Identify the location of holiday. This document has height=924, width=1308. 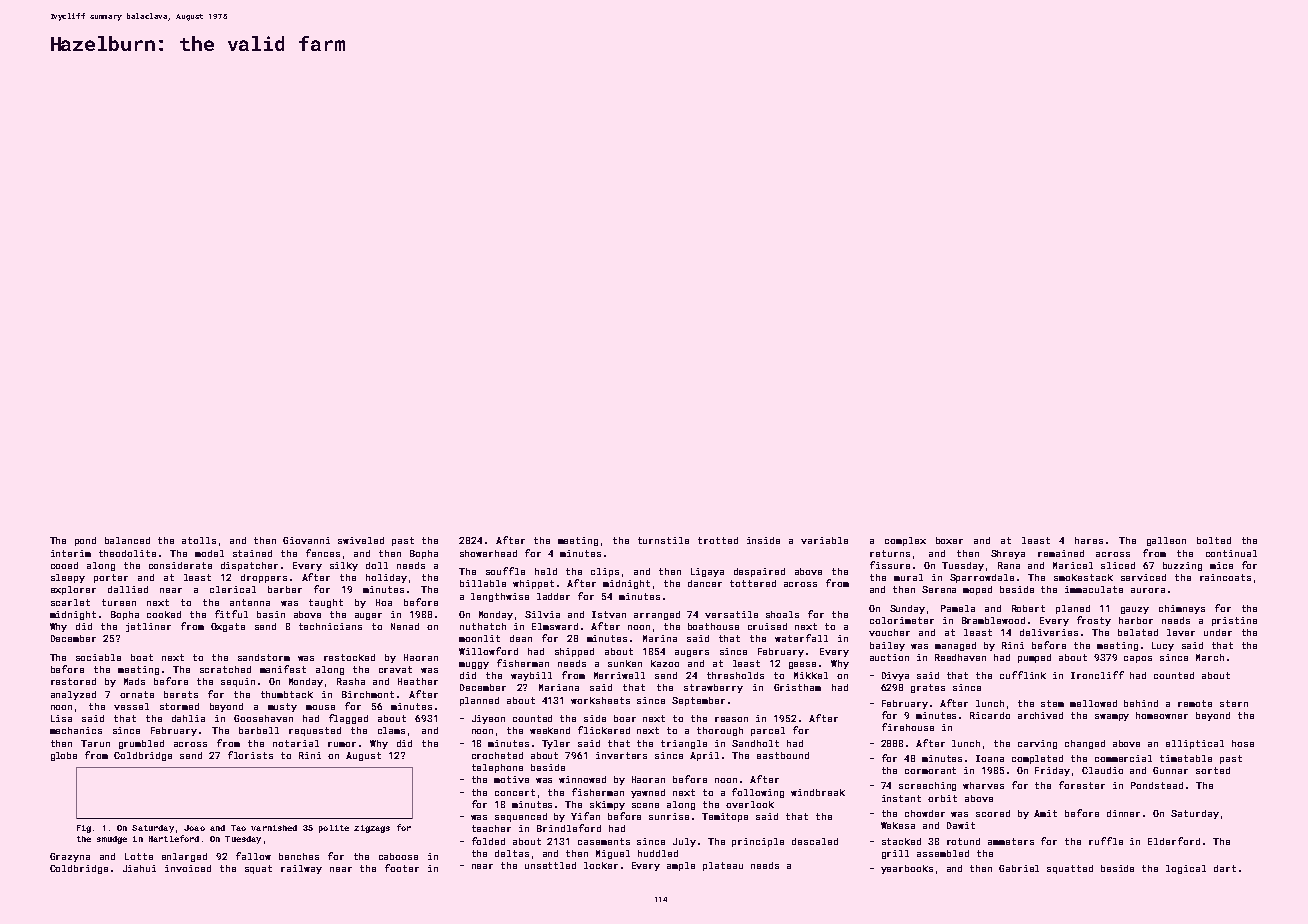
(386, 578).
